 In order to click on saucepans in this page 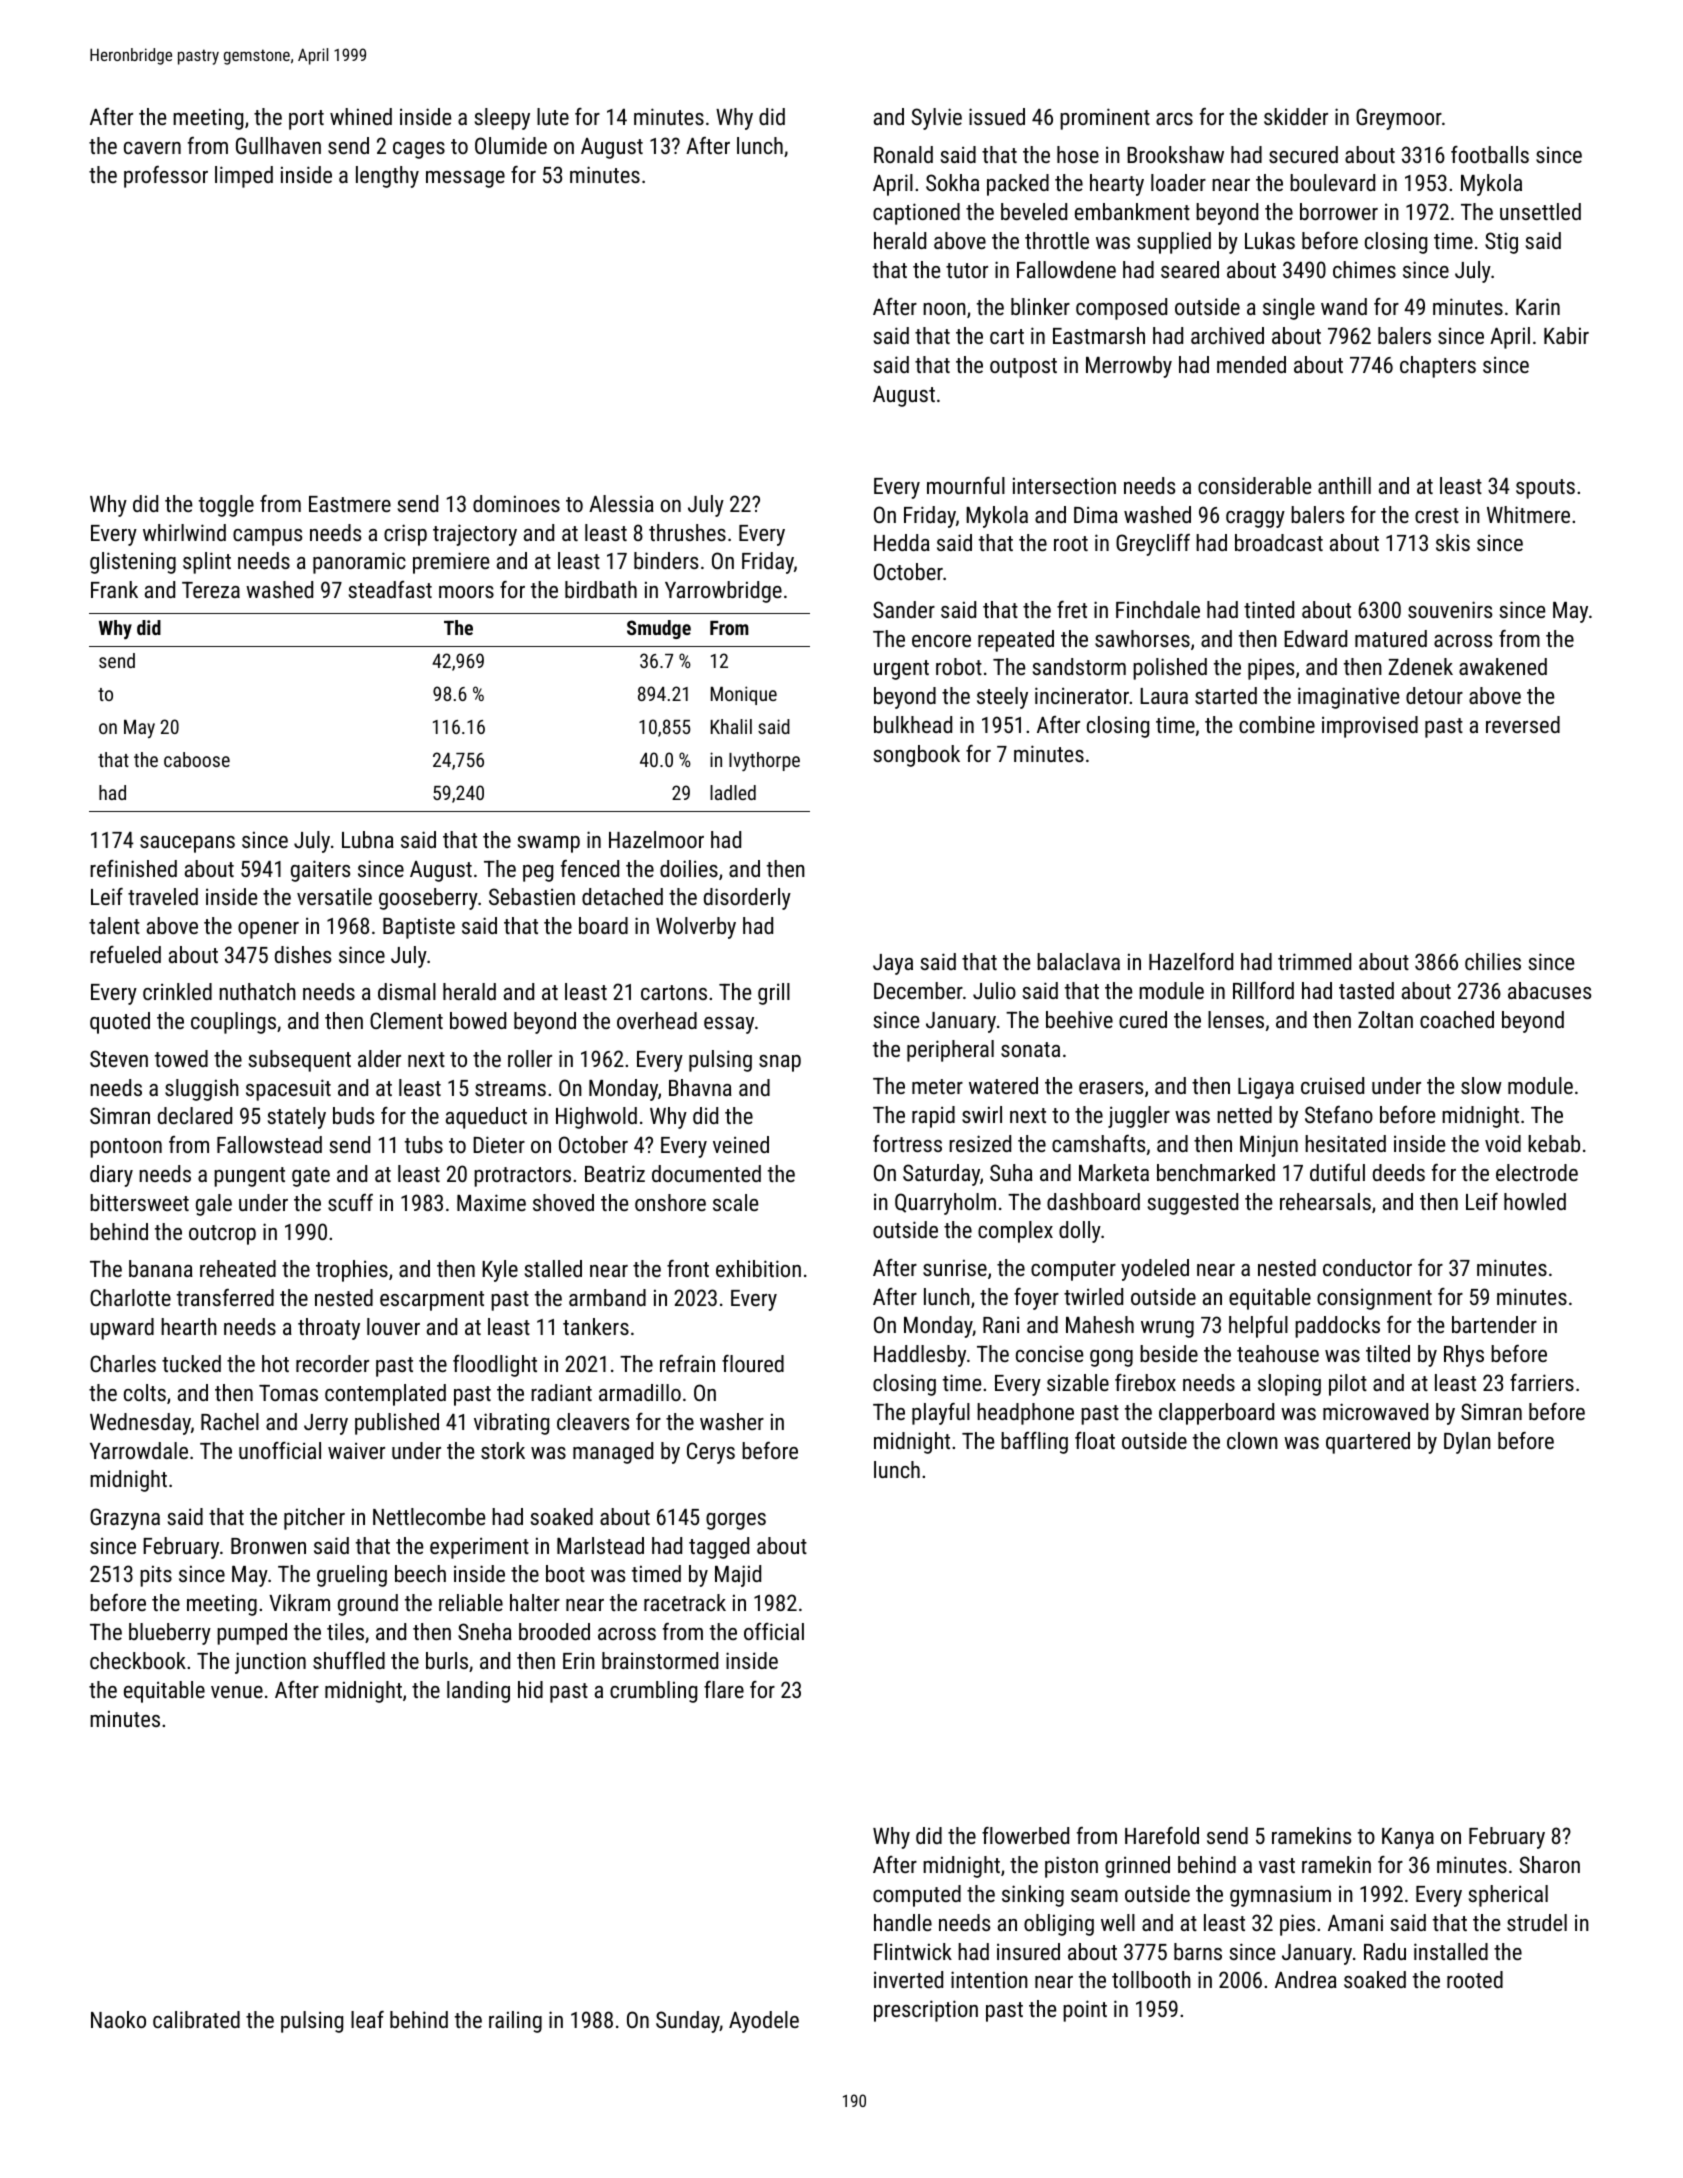, I will do `click(187, 844)`.
